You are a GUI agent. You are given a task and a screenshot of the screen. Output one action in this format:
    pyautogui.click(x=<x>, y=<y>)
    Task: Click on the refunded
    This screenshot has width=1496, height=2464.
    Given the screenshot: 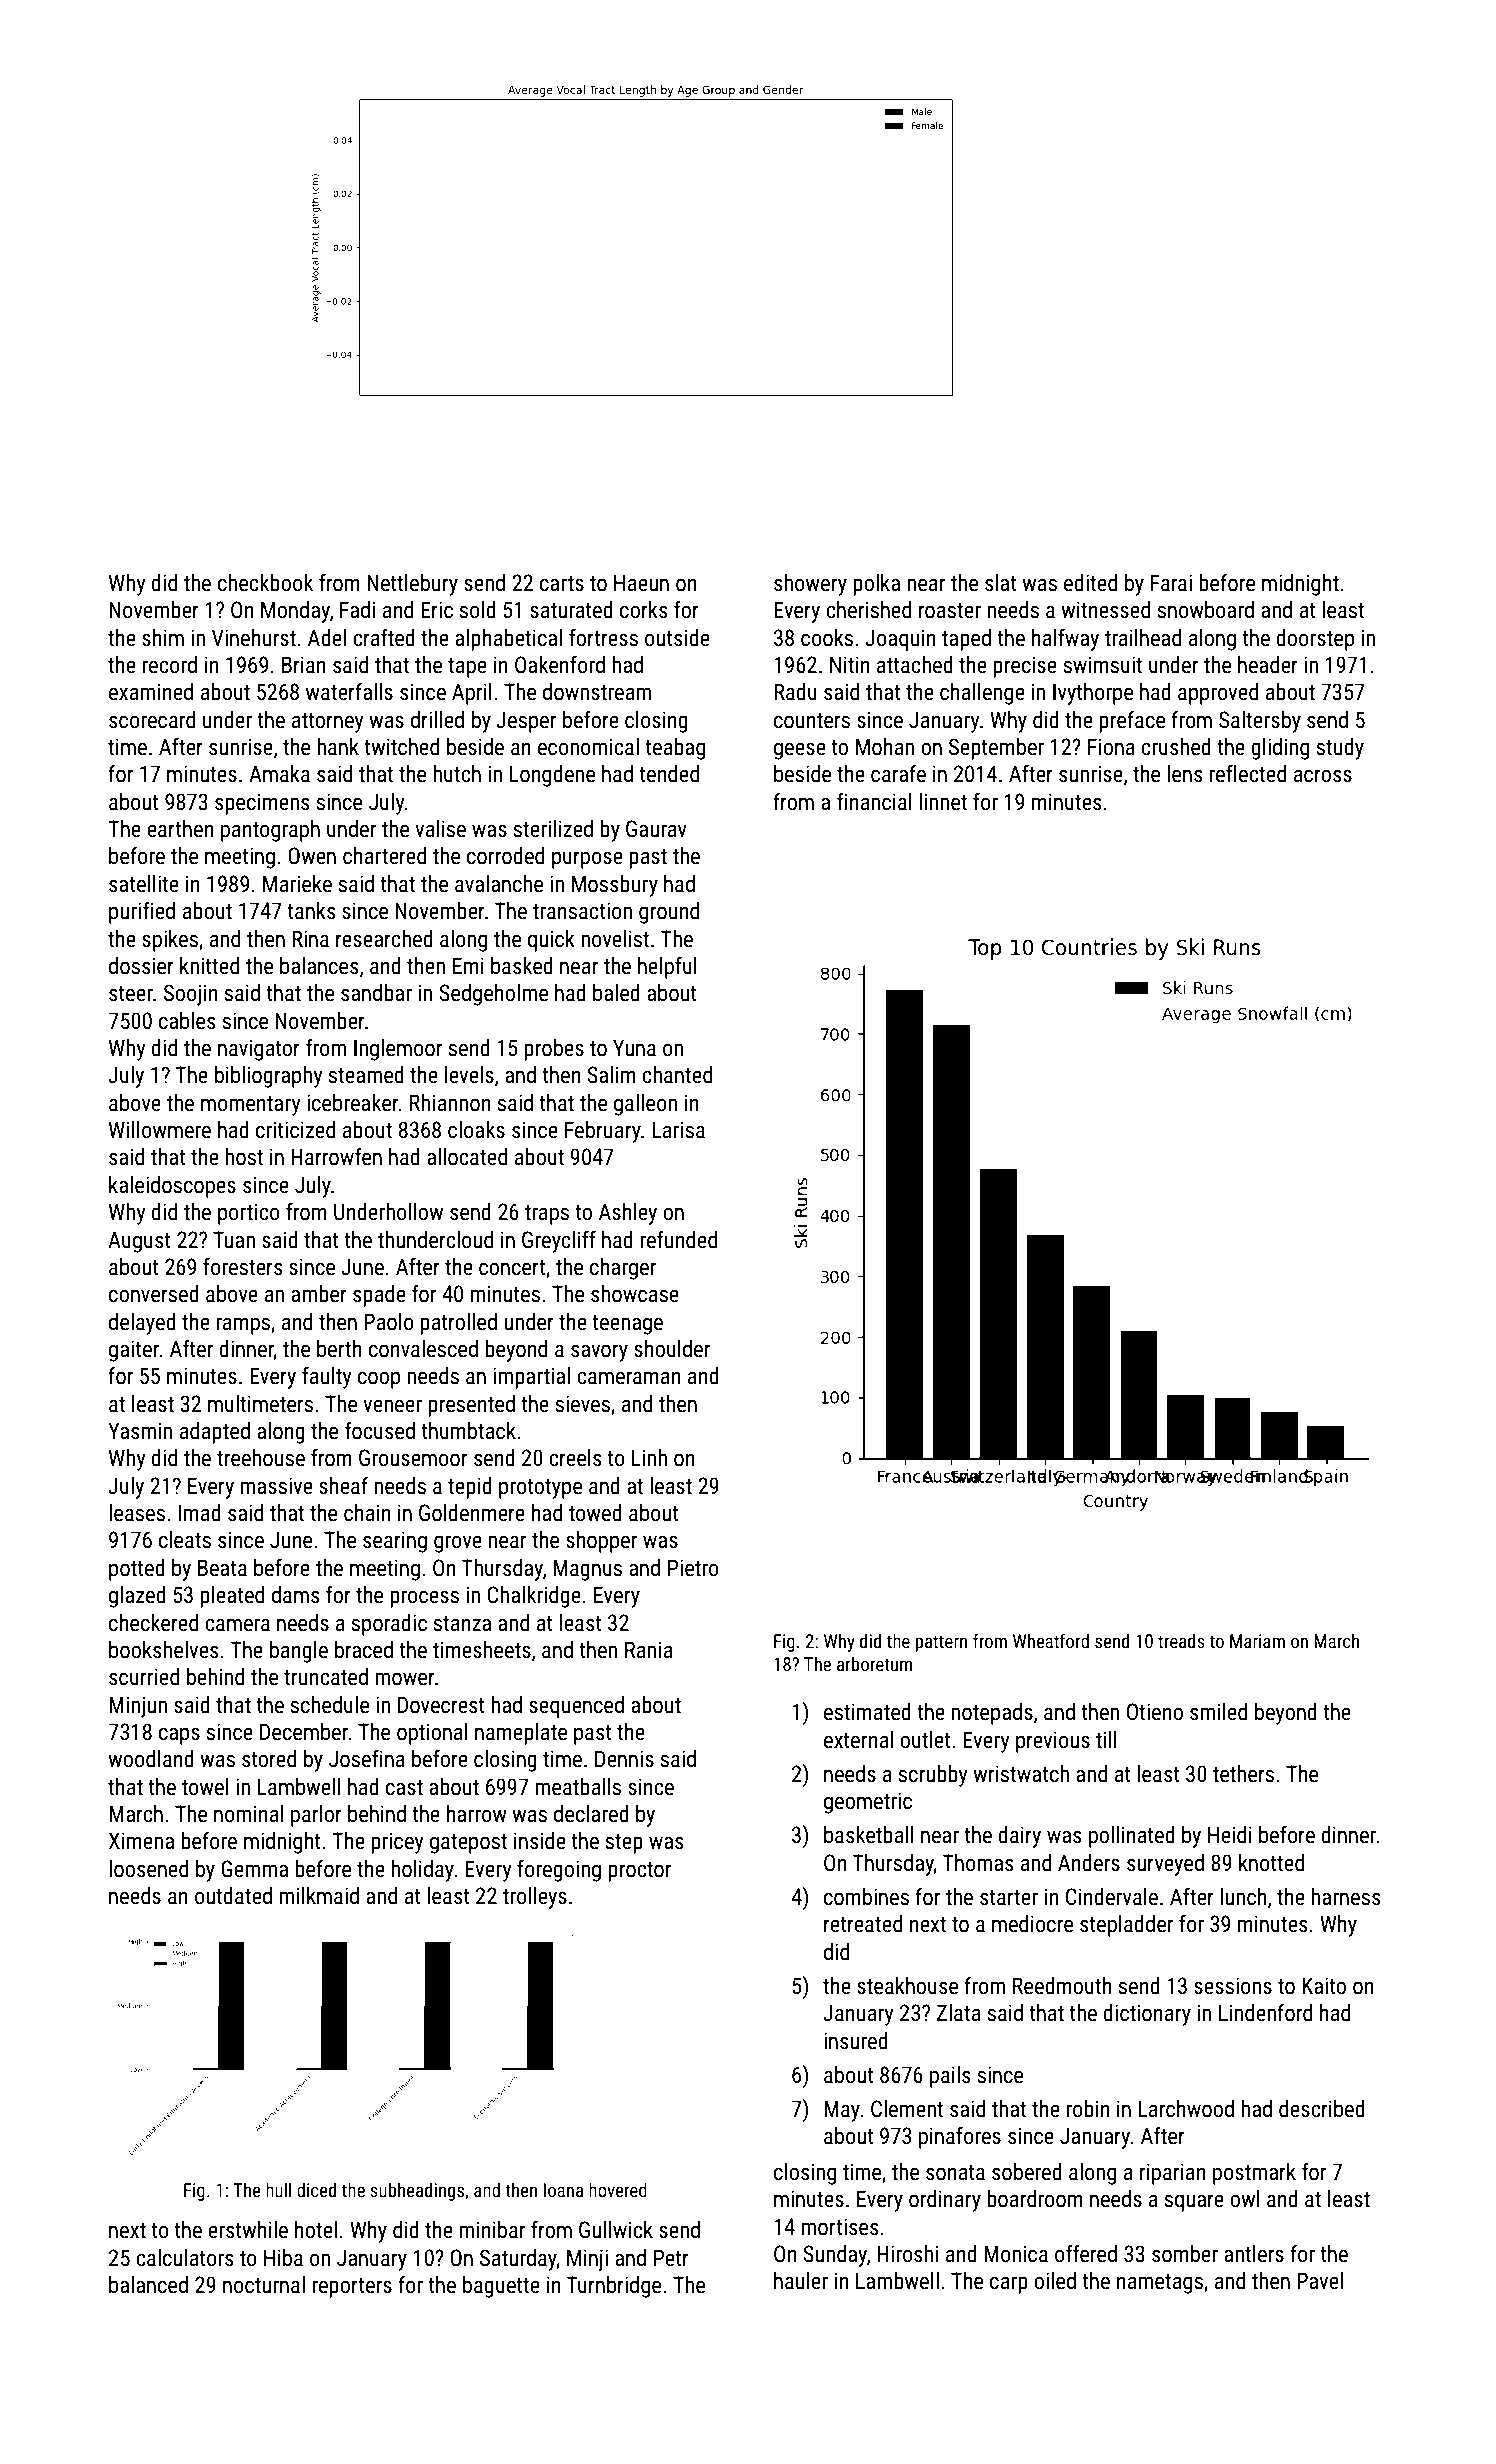 What is the action you would take?
    pyautogui.click(x=678, y=1240)
